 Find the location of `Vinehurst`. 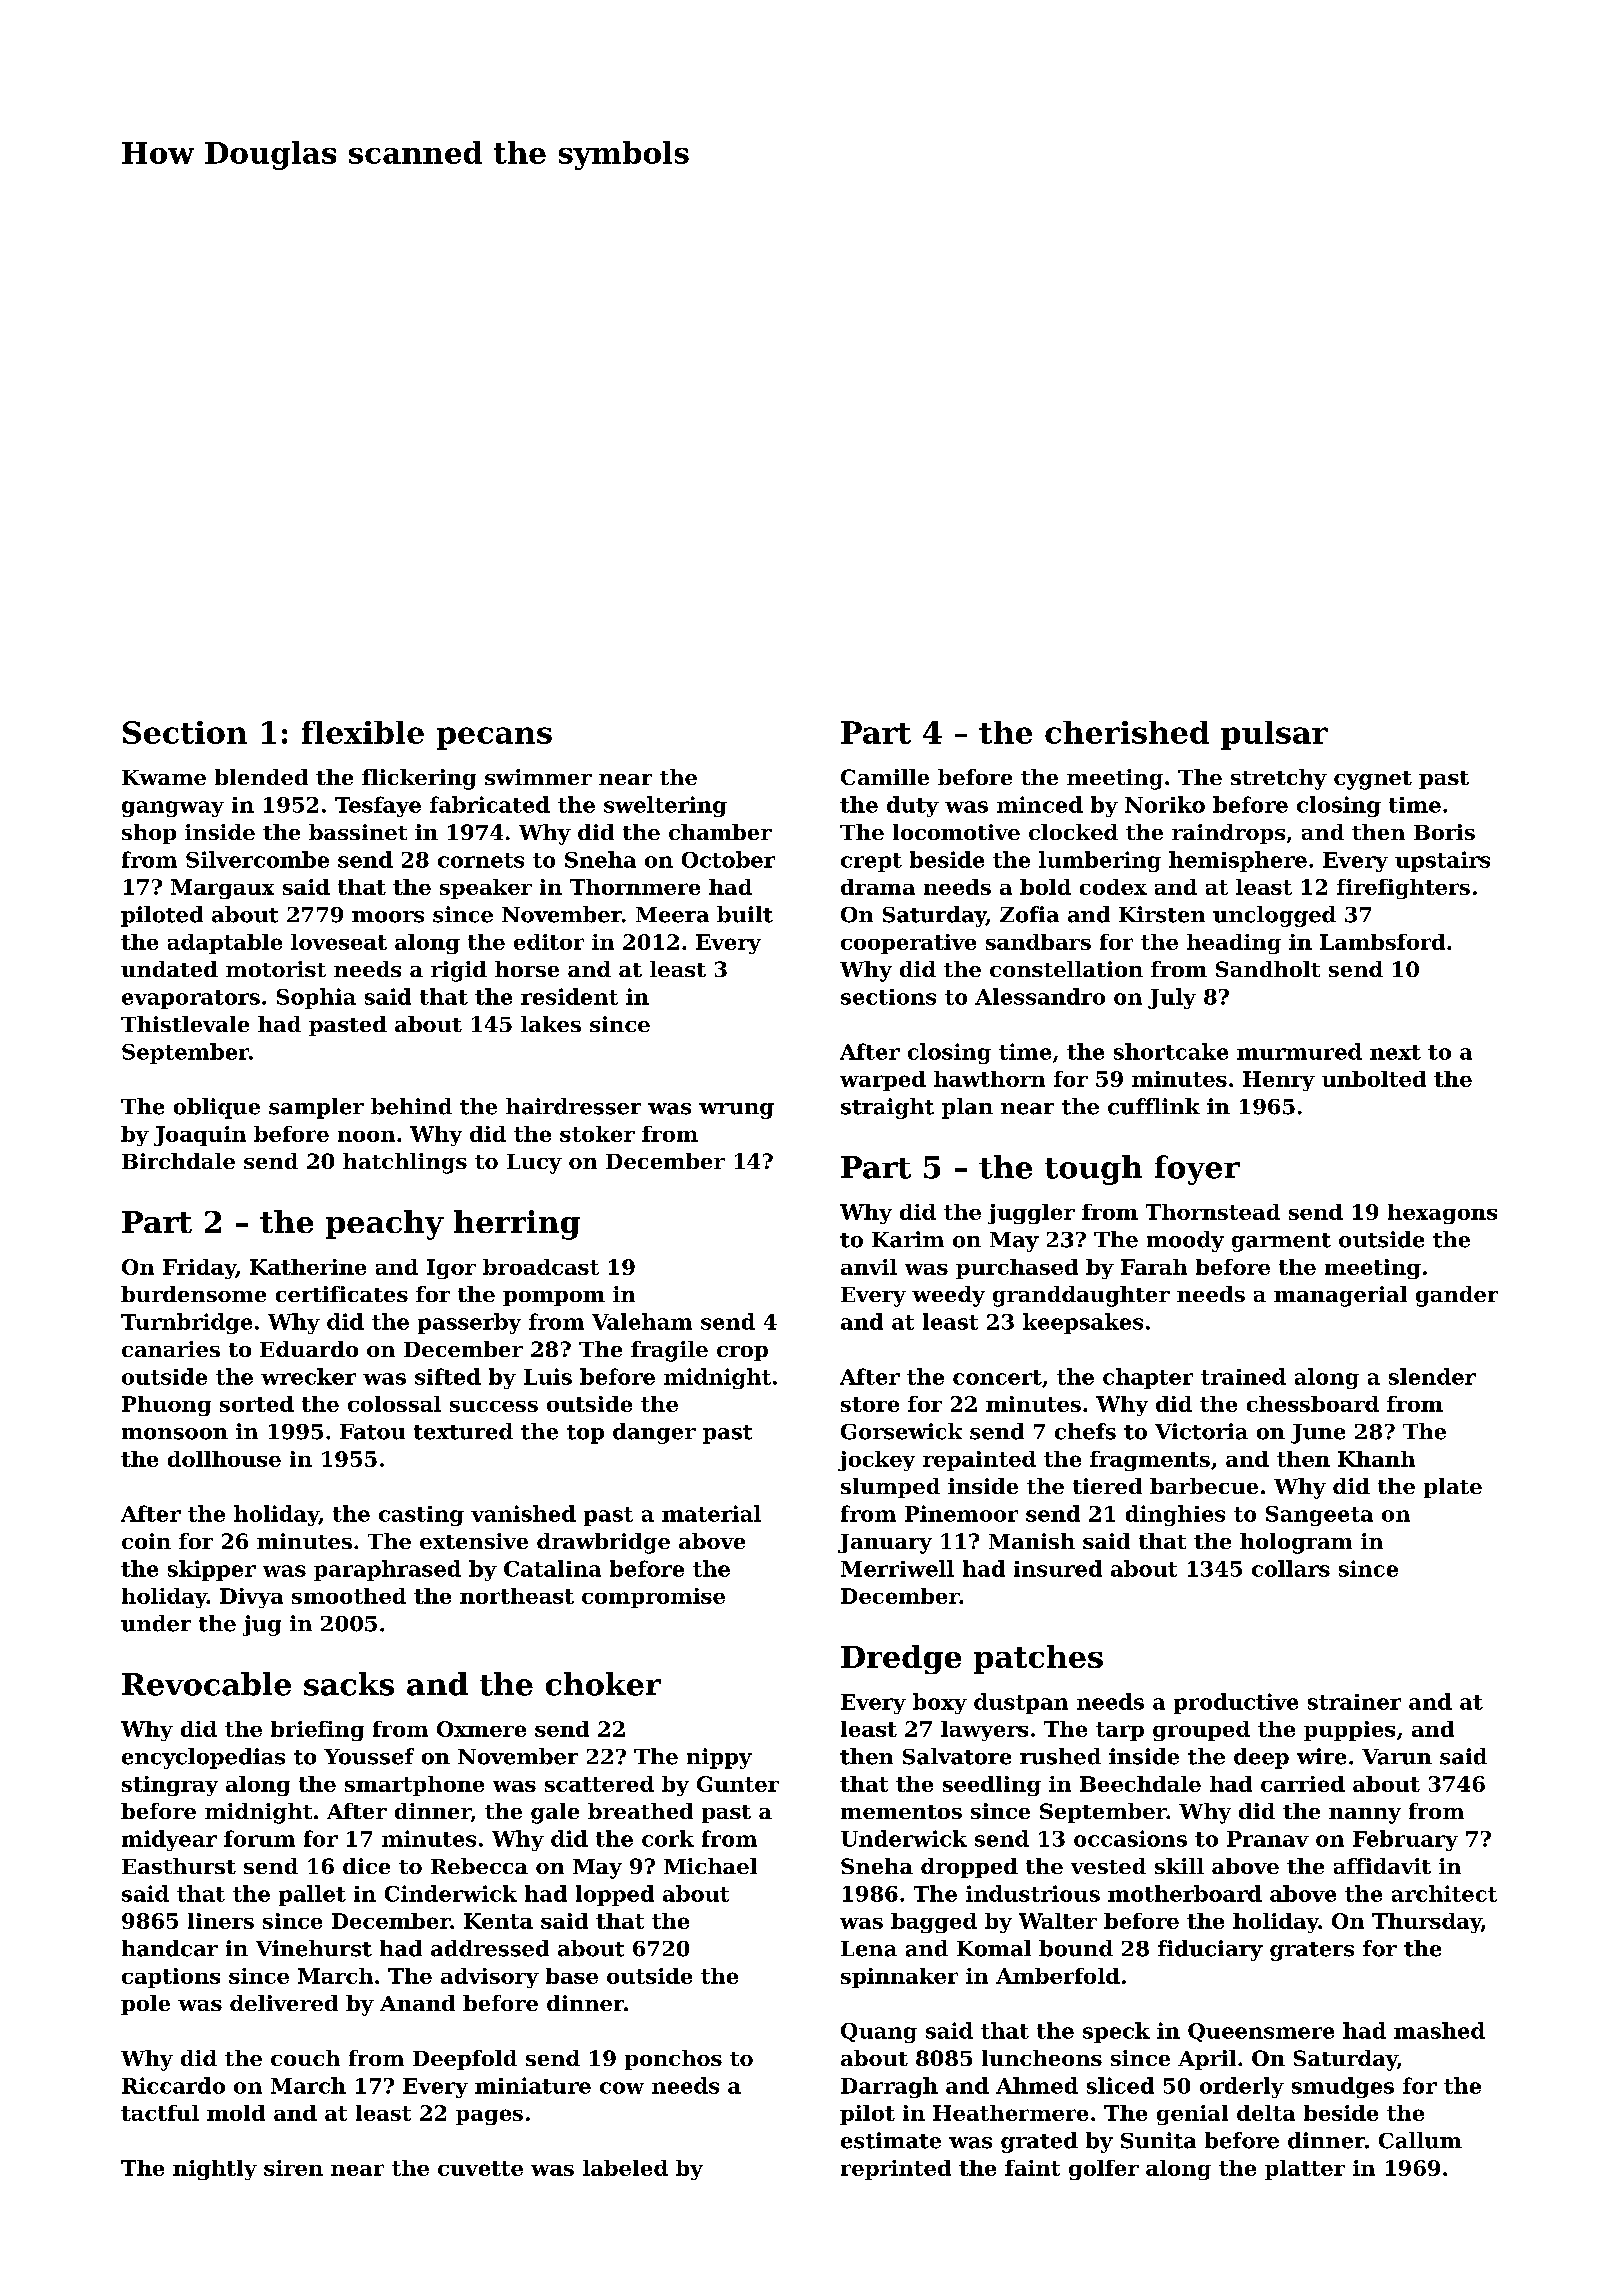

Vinehurst is located at coordinates (314, 1948).
